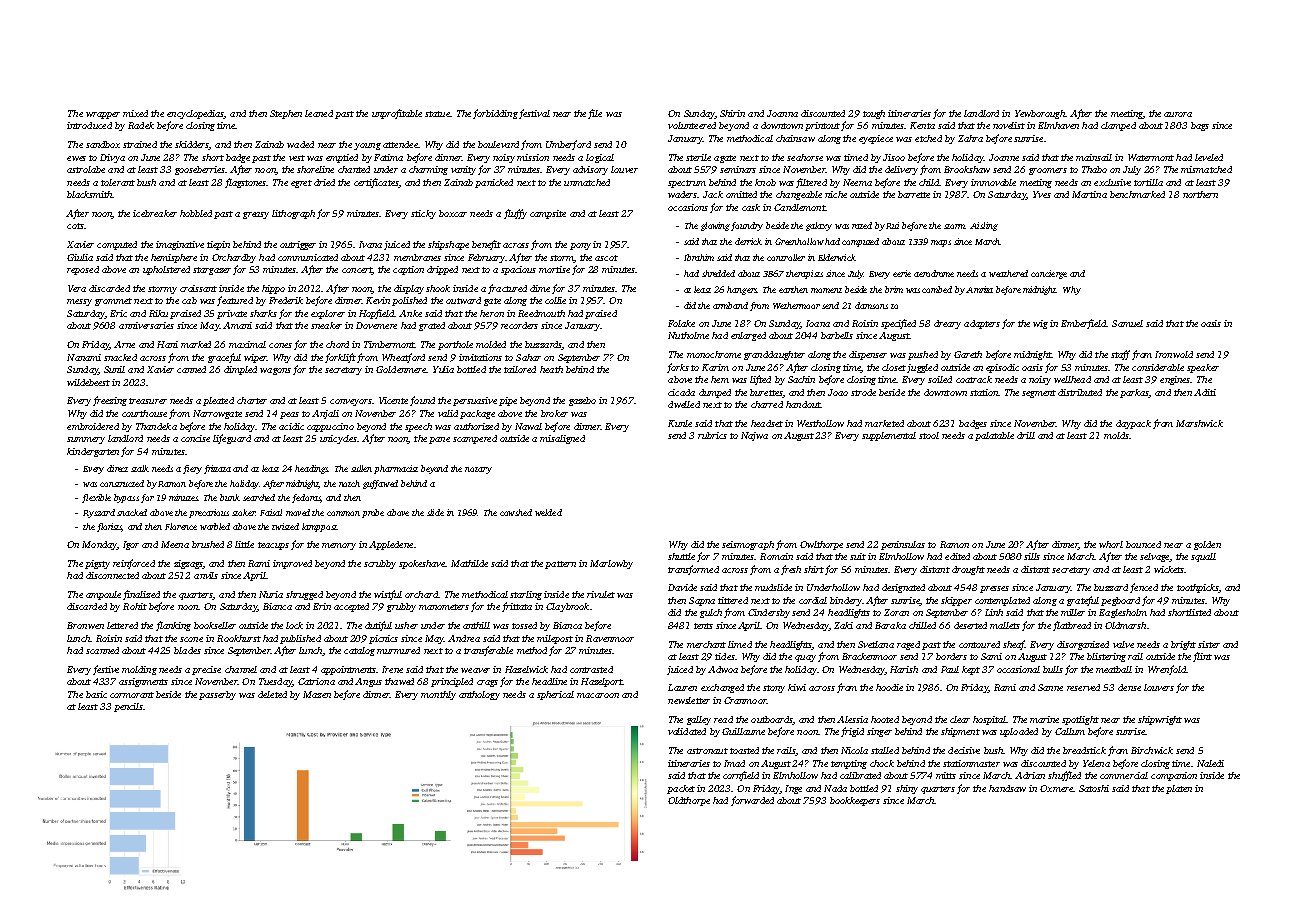 This document has height=924, width=1308. I want to click on forwarded, so click(752, 801).
